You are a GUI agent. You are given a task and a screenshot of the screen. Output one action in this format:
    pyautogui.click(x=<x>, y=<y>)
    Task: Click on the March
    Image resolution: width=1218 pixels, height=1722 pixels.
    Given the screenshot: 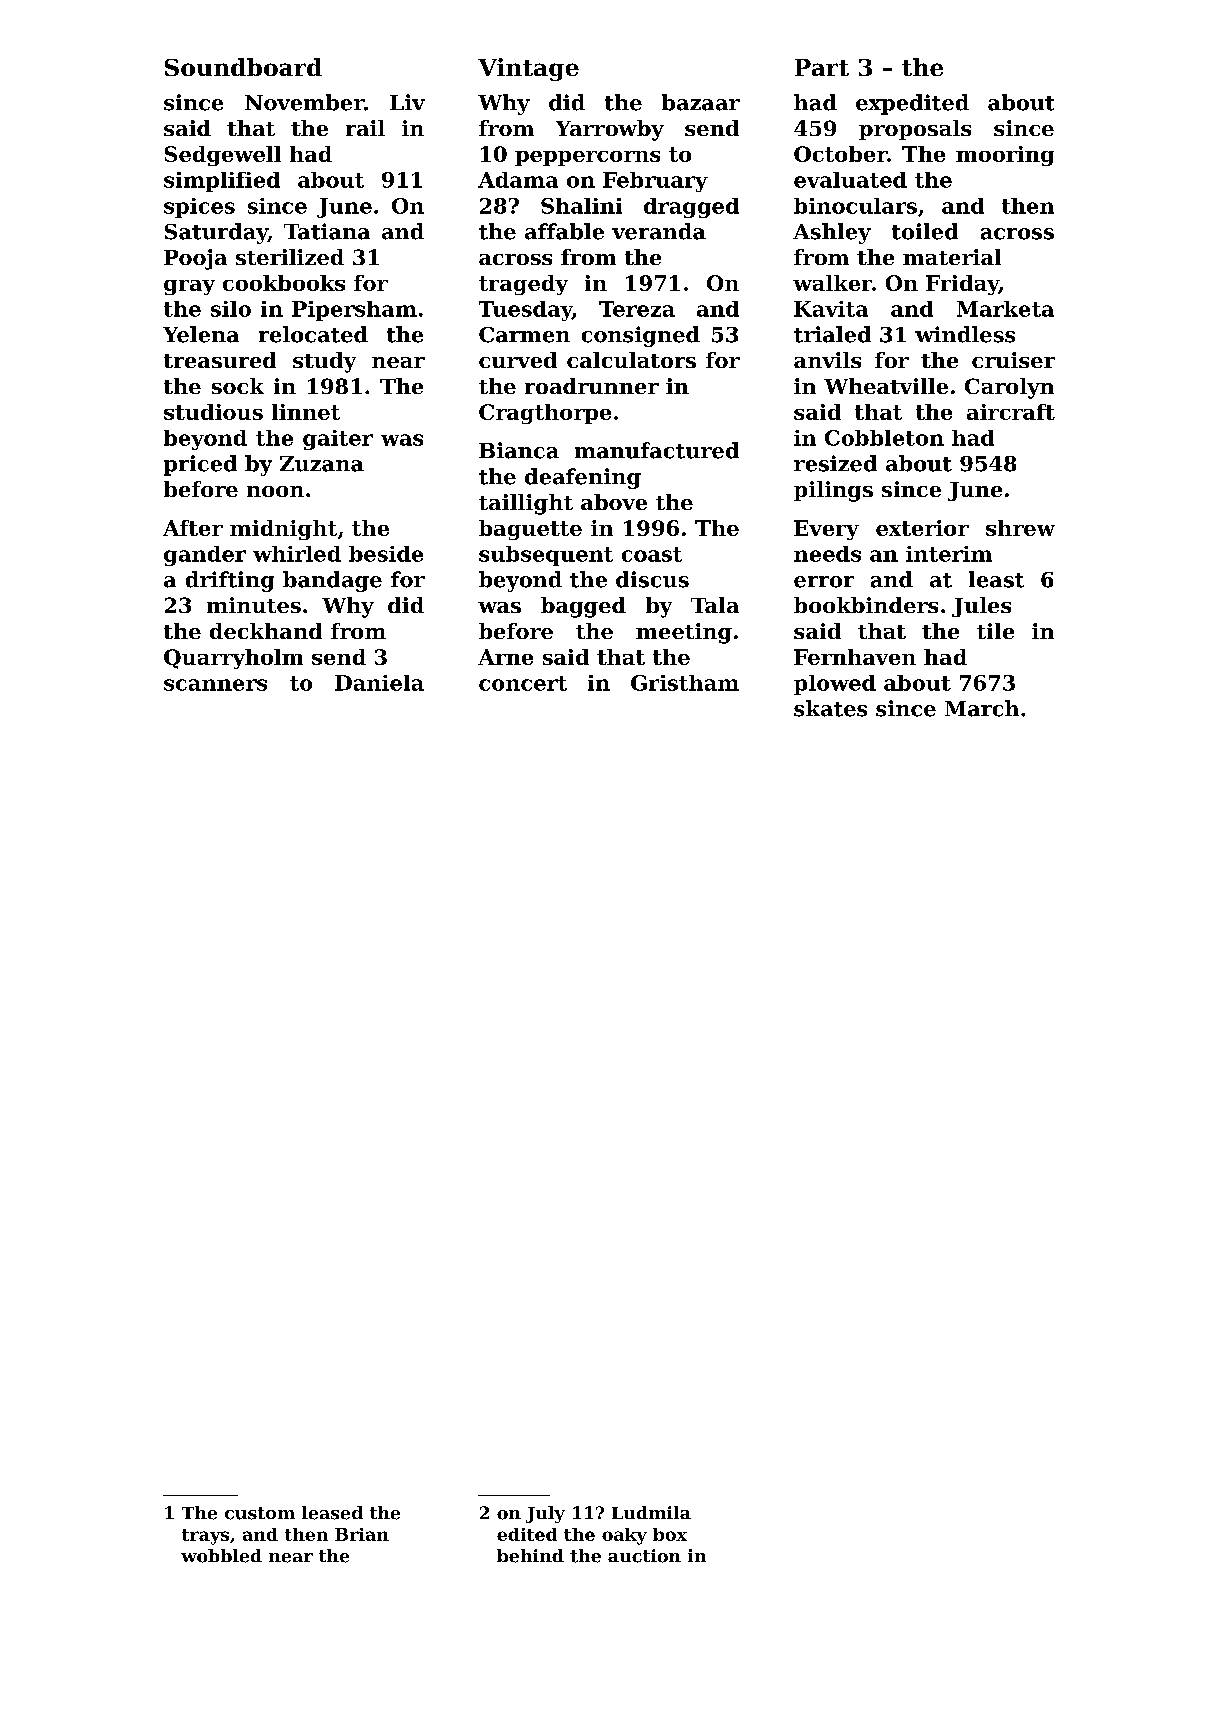 What is the action you would take?
    pyautogui.click(x=982, y=708)
